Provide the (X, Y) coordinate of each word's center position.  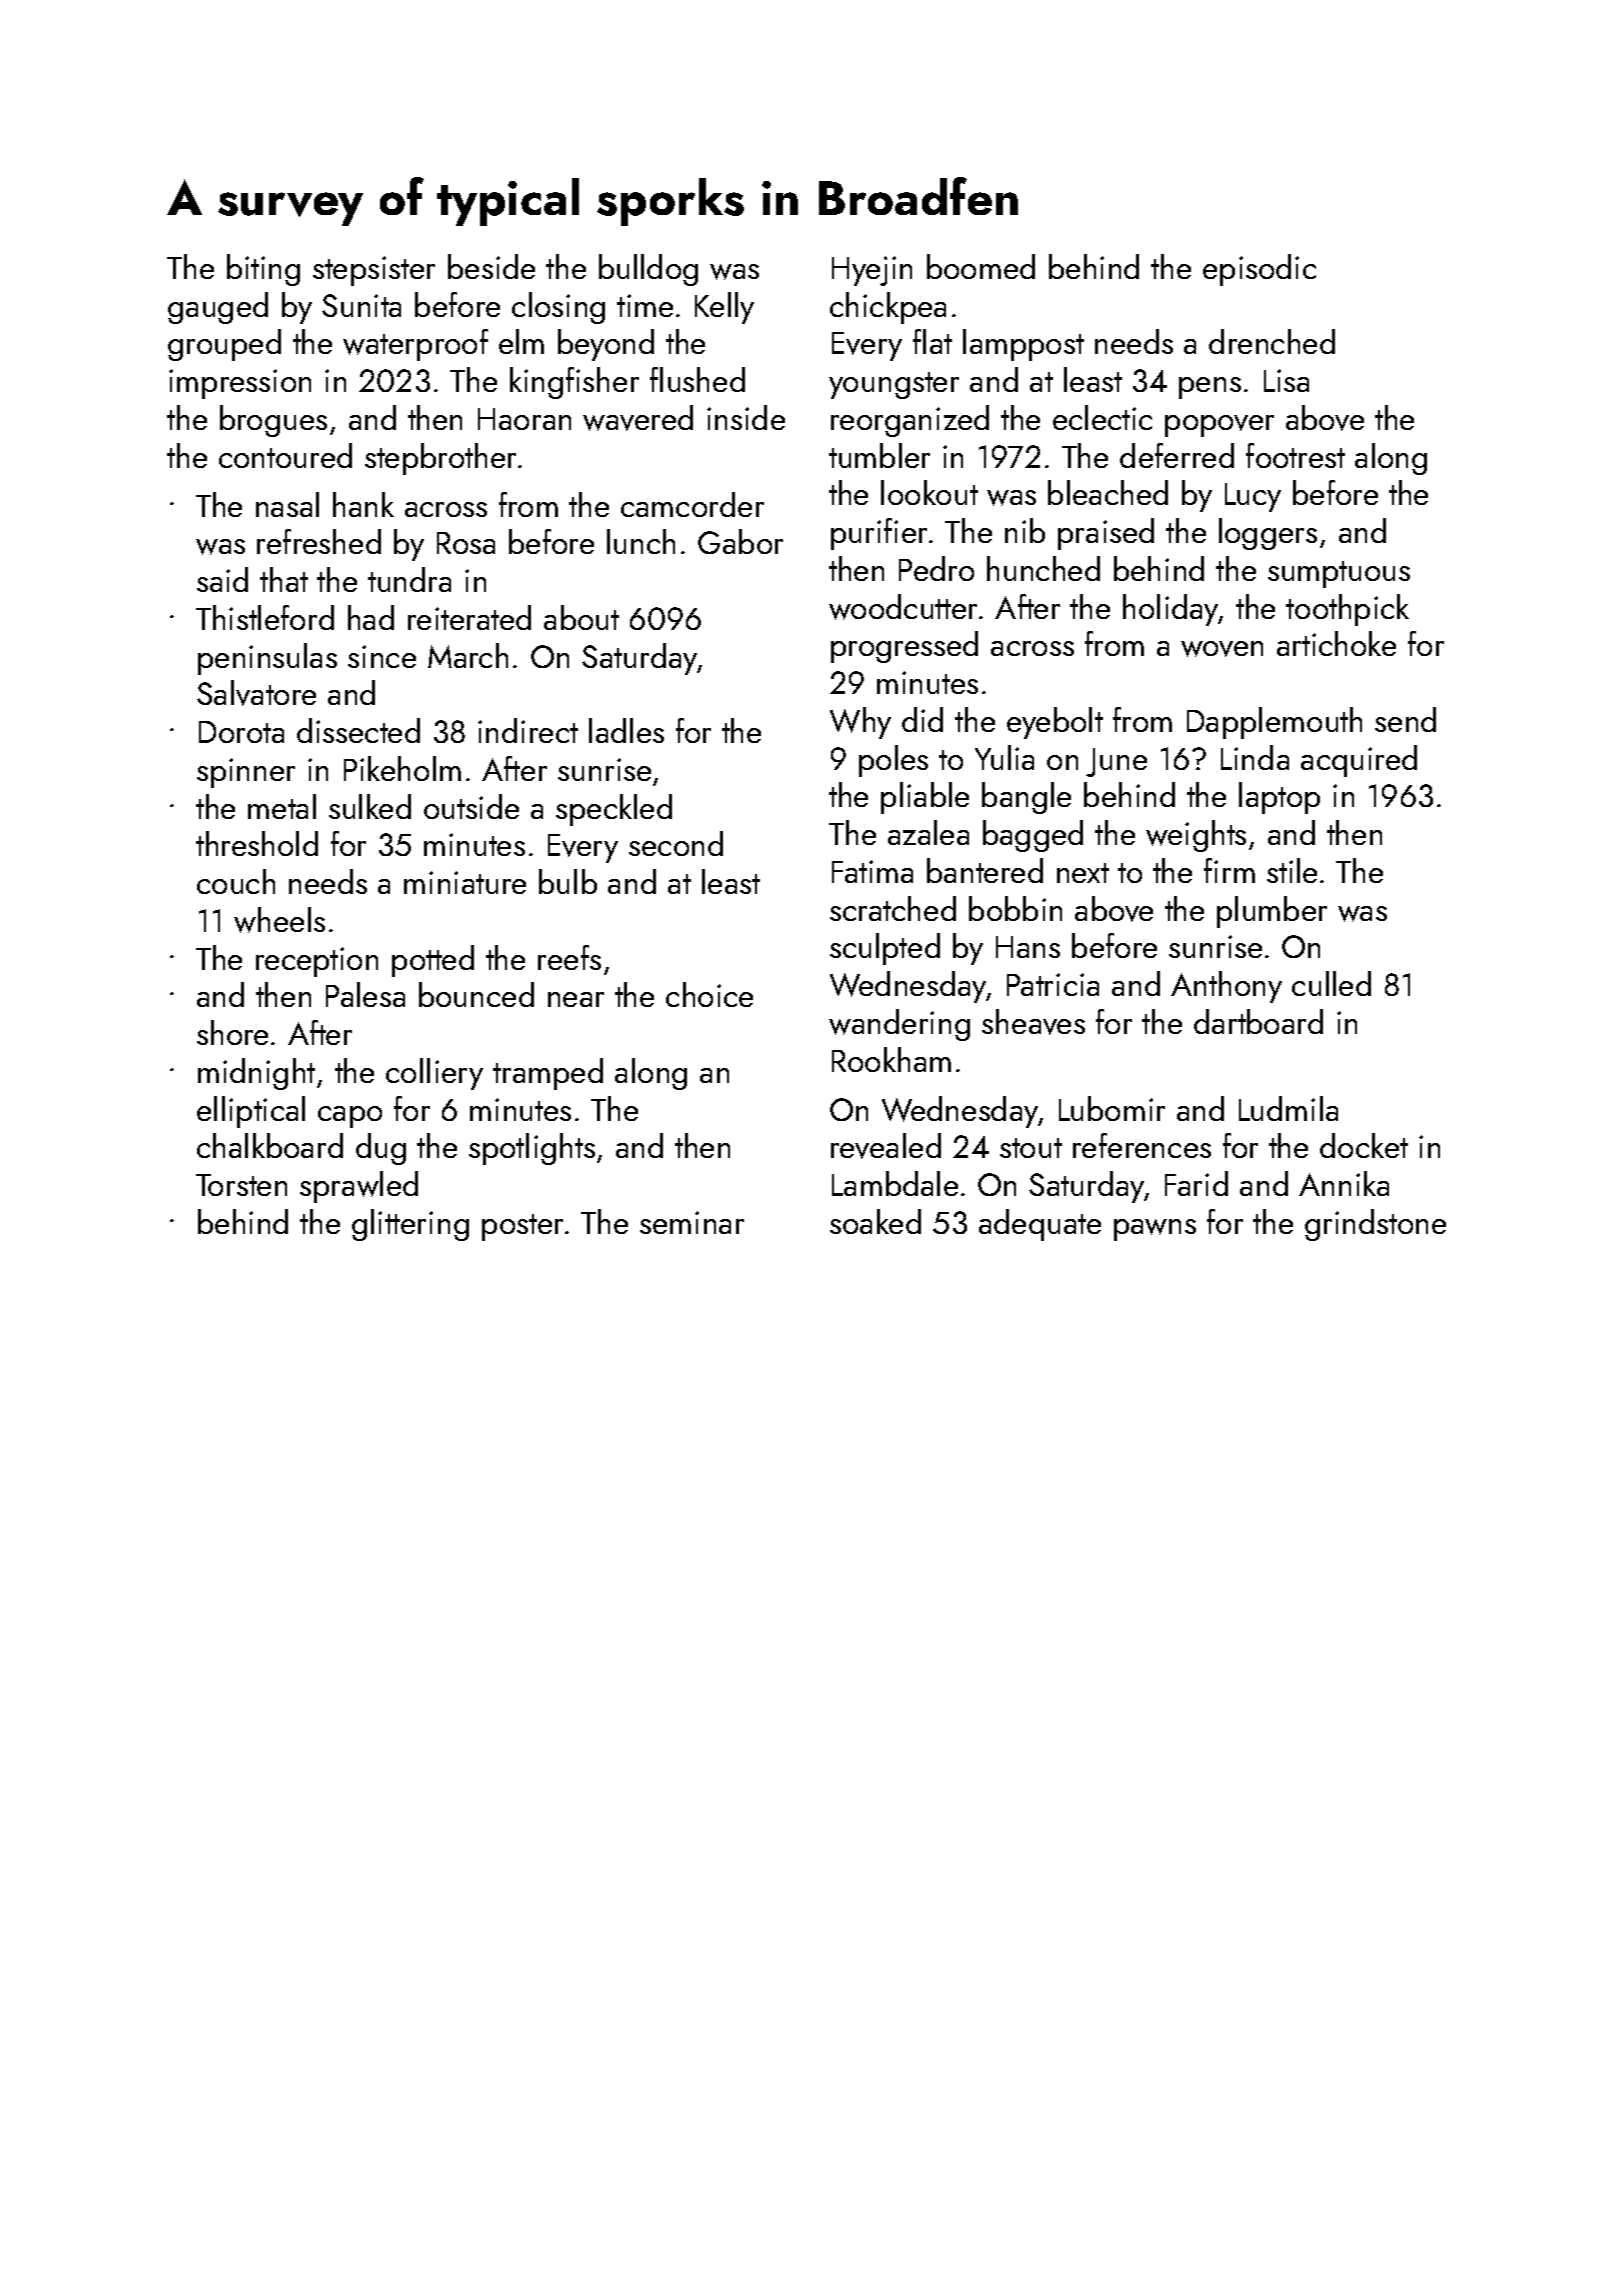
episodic (1259, 270)
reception (317, 962)
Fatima (872, 871)
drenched (1272, 341)
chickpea (888, 308)
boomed (981, 266)
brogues (273, 421)
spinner (246, 773)
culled (1331, 983)
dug (381, 1149)
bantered (985, 870)
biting (263, 270)
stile (1292, 870)
